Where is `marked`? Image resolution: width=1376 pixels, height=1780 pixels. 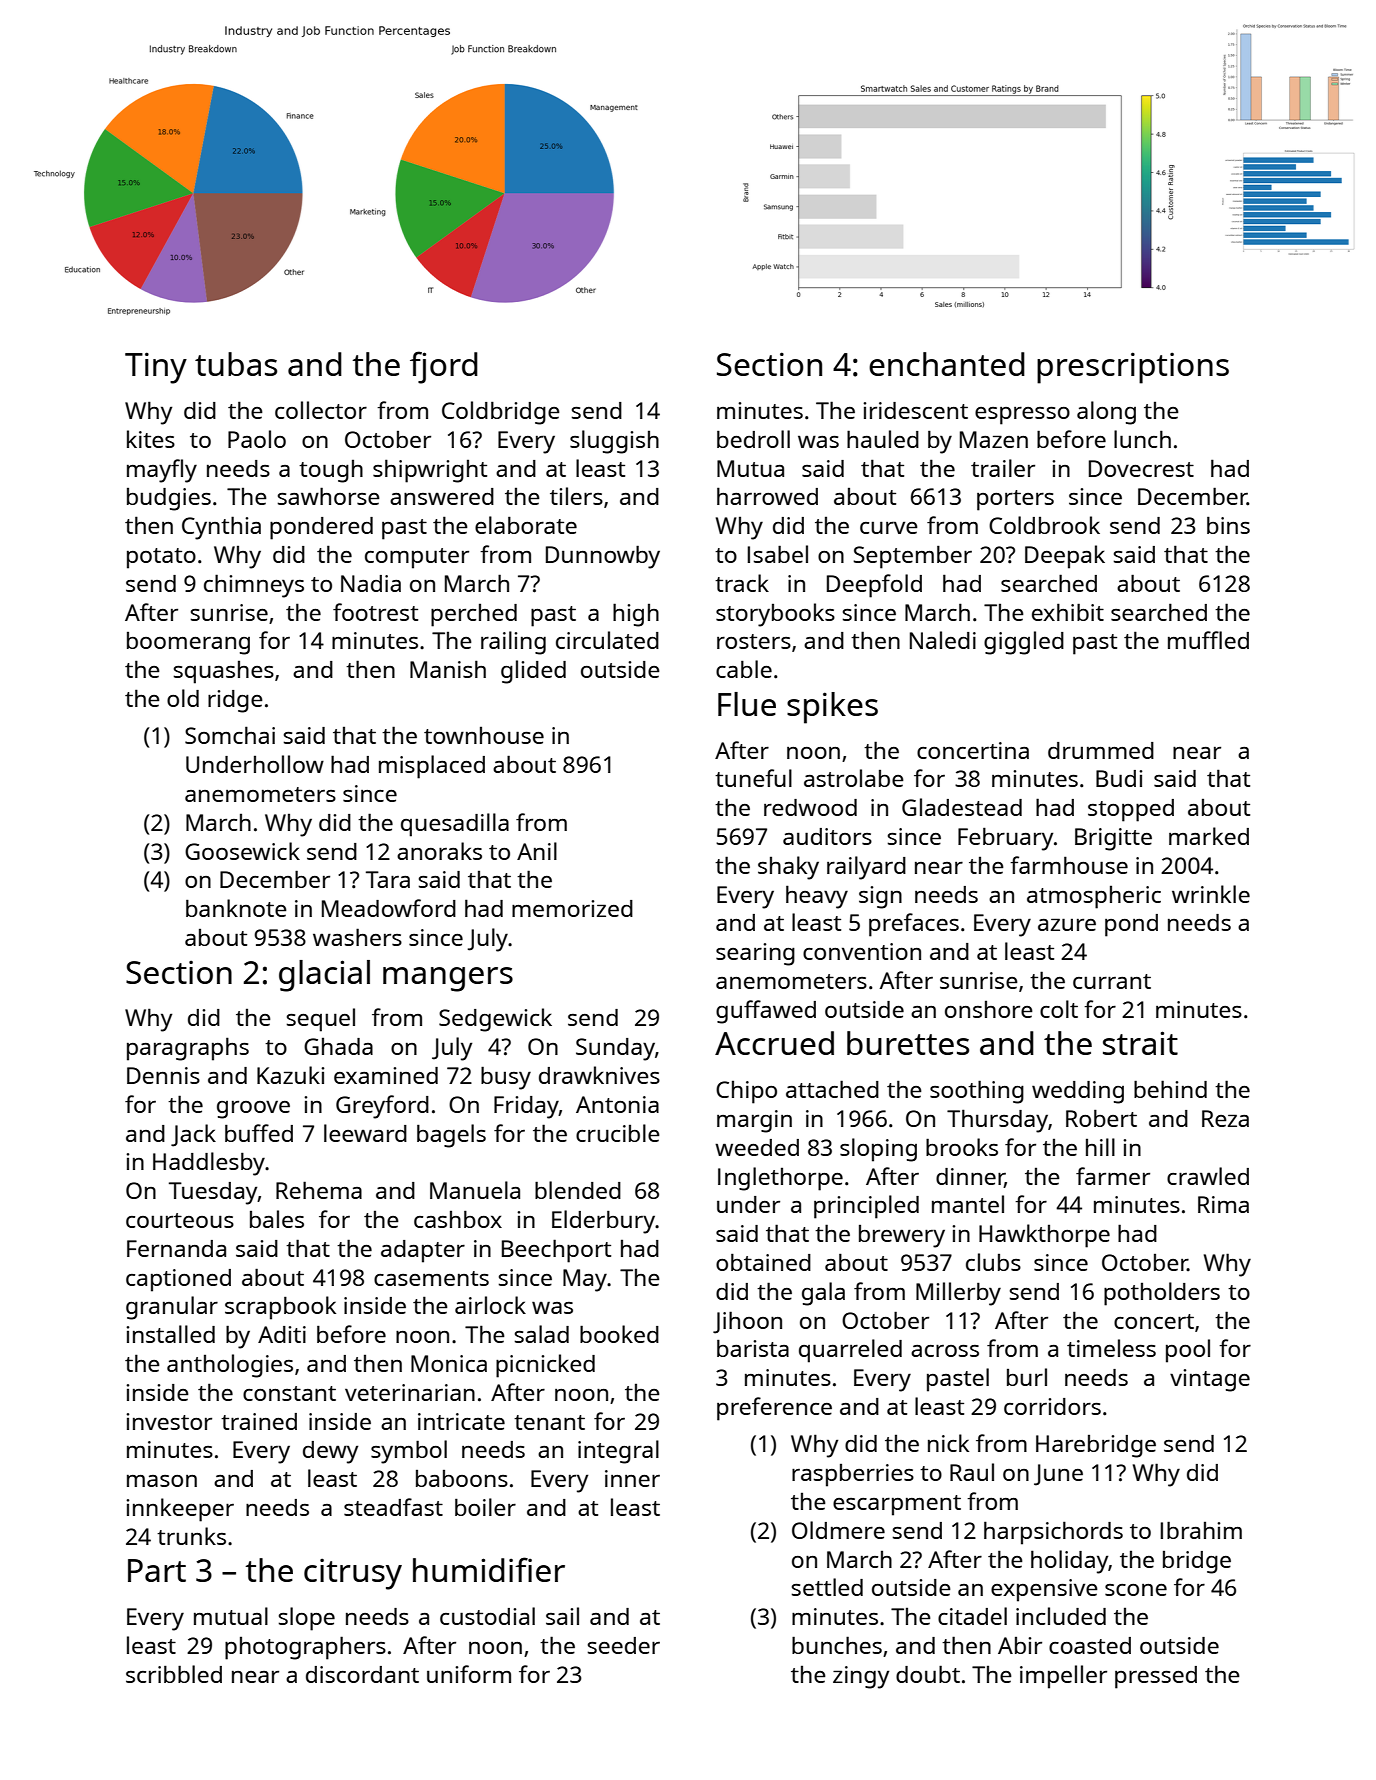 marked is located at coordinates (1209, 836).
